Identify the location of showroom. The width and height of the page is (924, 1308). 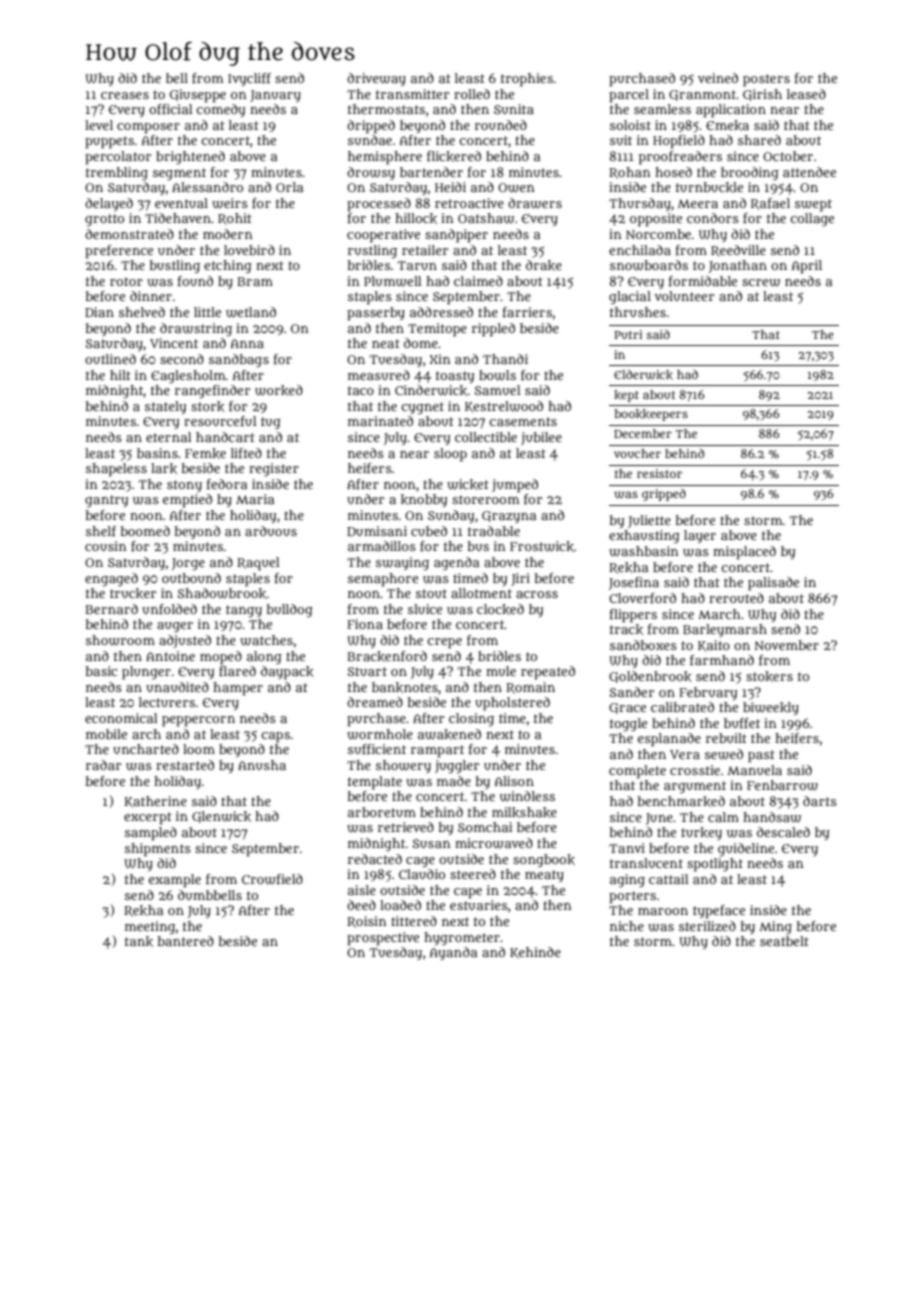
(120, 640).
